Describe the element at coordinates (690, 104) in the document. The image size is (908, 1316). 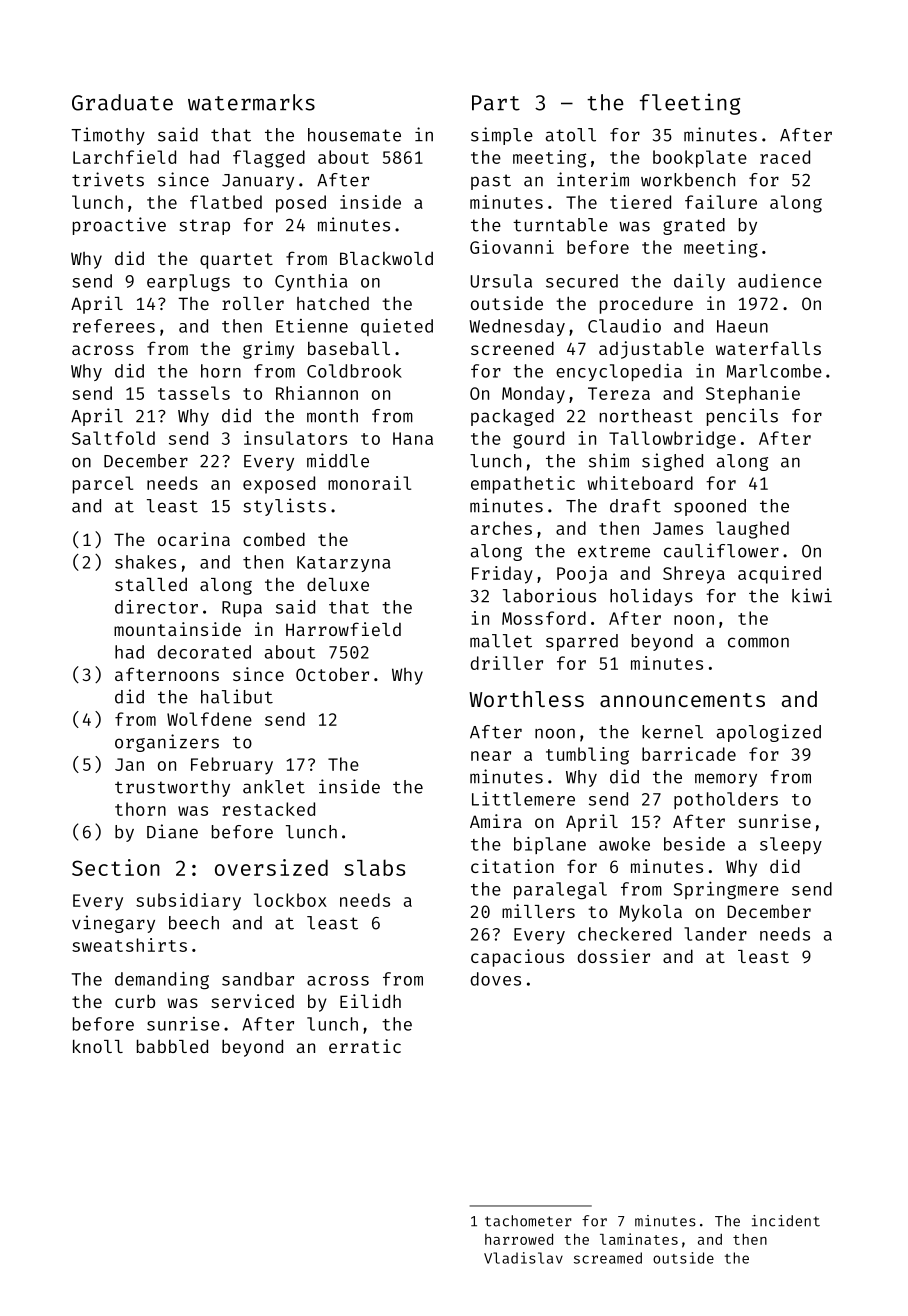
I see `fleeting` at that location.
